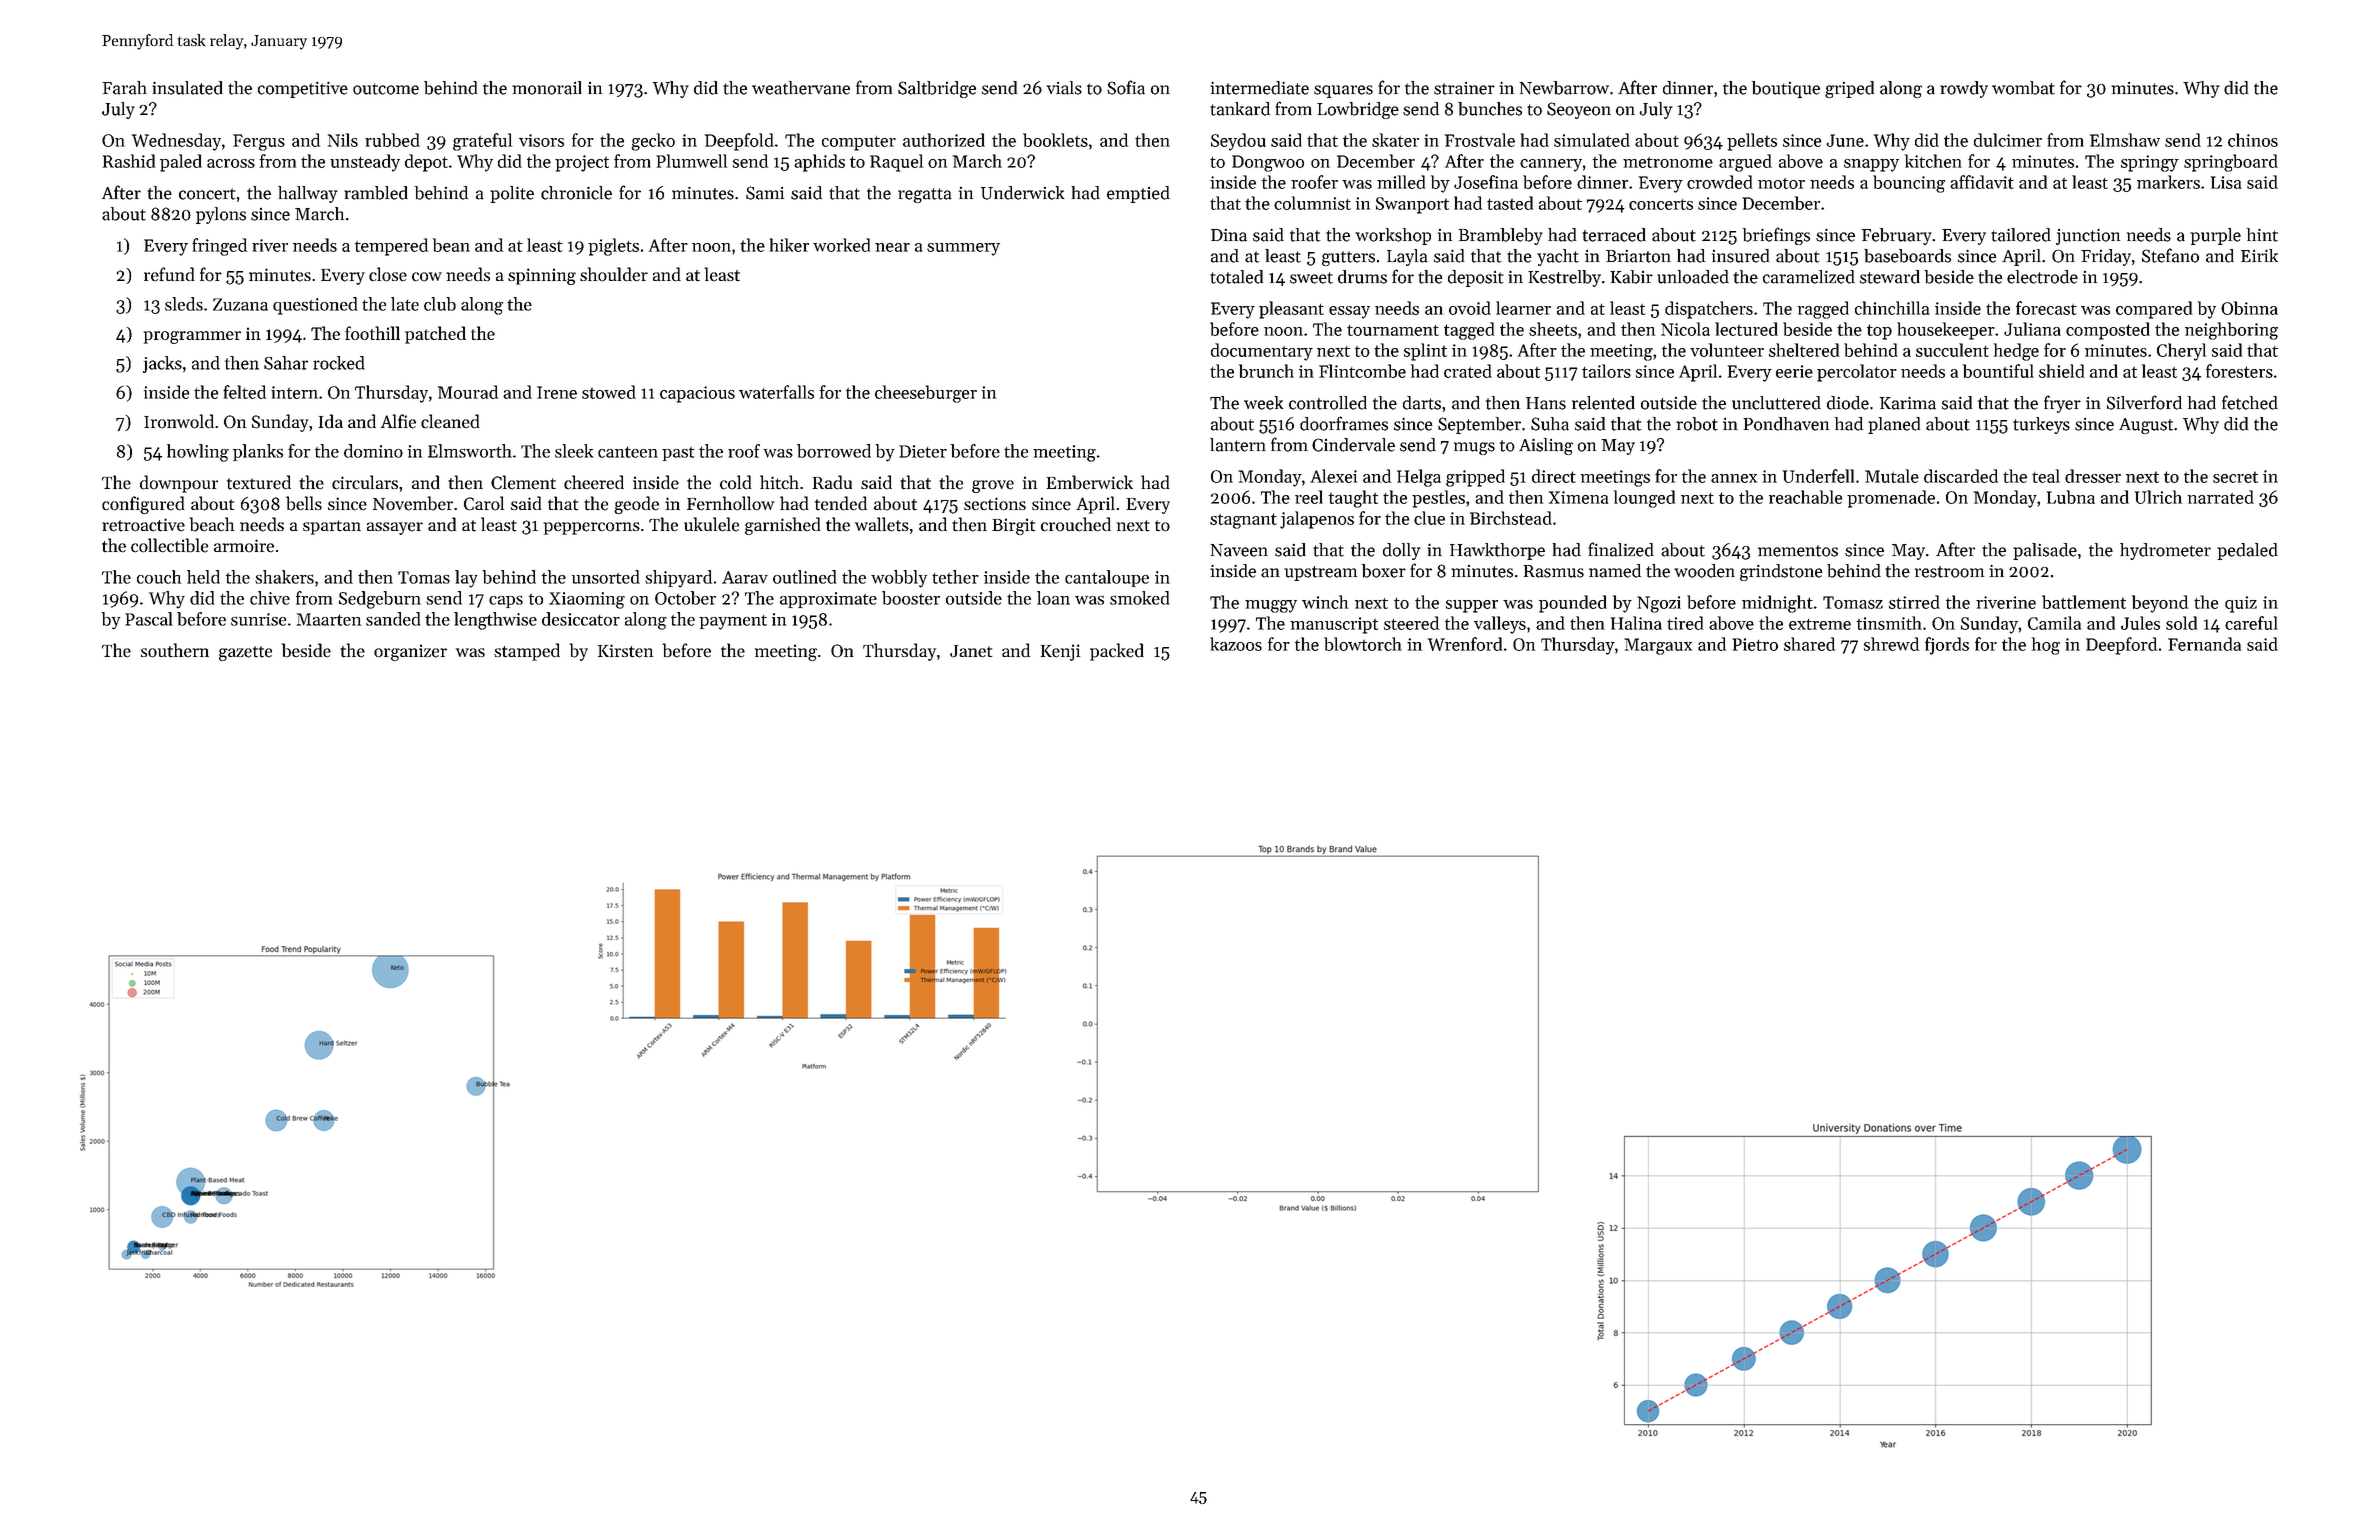  I want to click on Eirik, so click(2259, 255).
